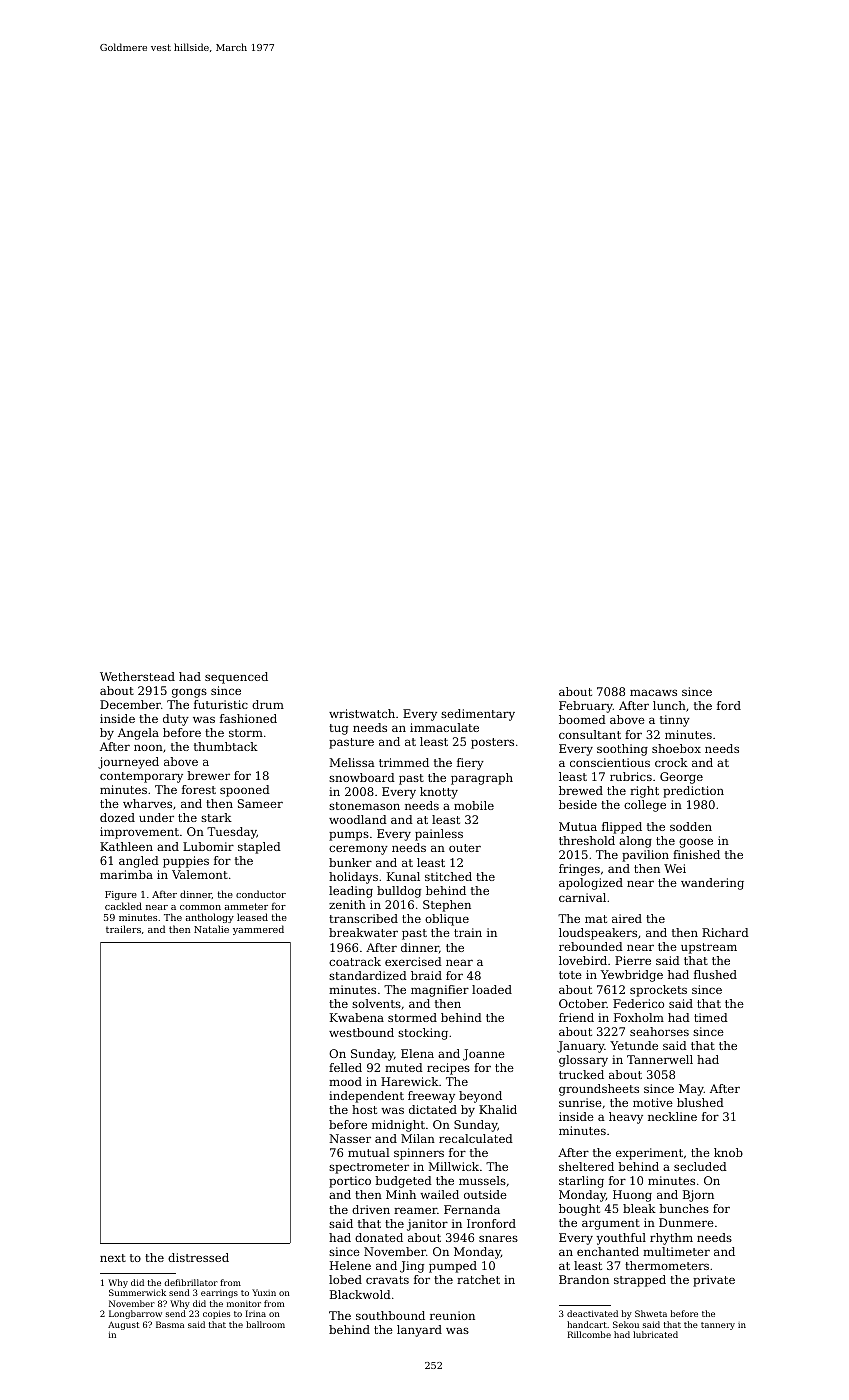  What do you see at coordinates (199, 789) in the image?
I see `forest` at bounding box center [199, 789].
